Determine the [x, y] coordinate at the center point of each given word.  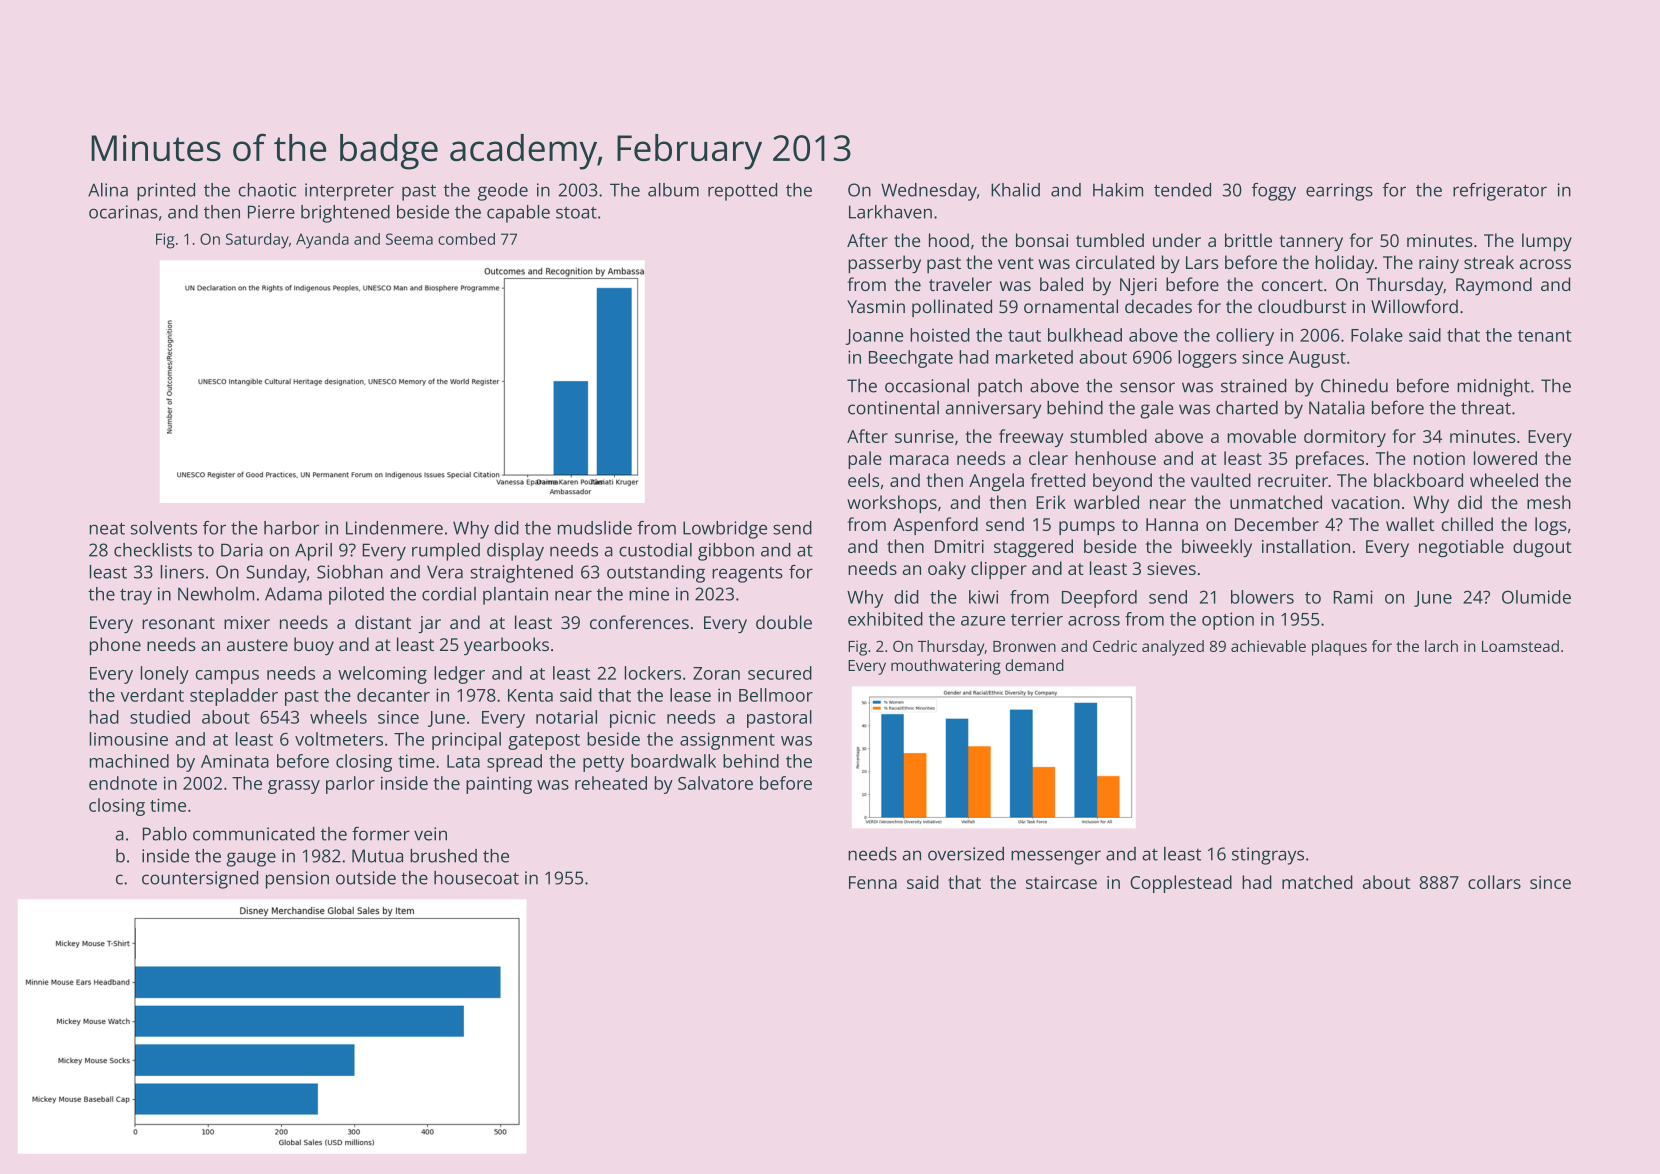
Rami [1353, 597]
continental [893, 408]
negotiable [1461, 548]
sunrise [924, 436]
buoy [314, 646]
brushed [443, 856]
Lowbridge [725, 530]
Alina [108, 190]
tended [1182, 190]
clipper [999, 570]
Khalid [1015, 190]
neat [107, 528]
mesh [1549, 502]
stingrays [1268, 856]
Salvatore [715, 783]
